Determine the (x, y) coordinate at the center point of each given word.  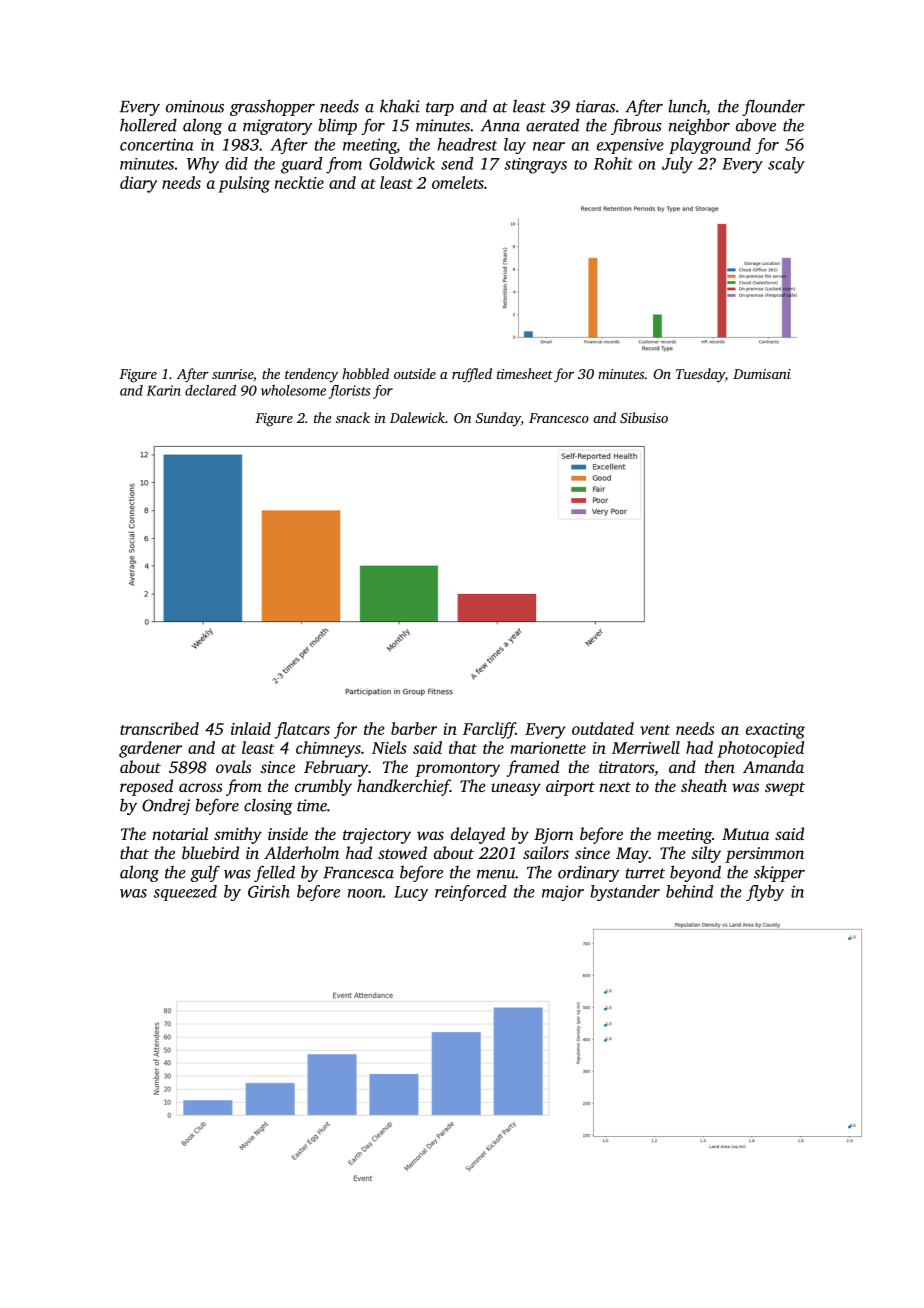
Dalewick (417, 417)
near (549, 146)
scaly (786, 165)
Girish (269, 891)
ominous (195, 106)
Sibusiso (644, 417)
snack (353, 417)
